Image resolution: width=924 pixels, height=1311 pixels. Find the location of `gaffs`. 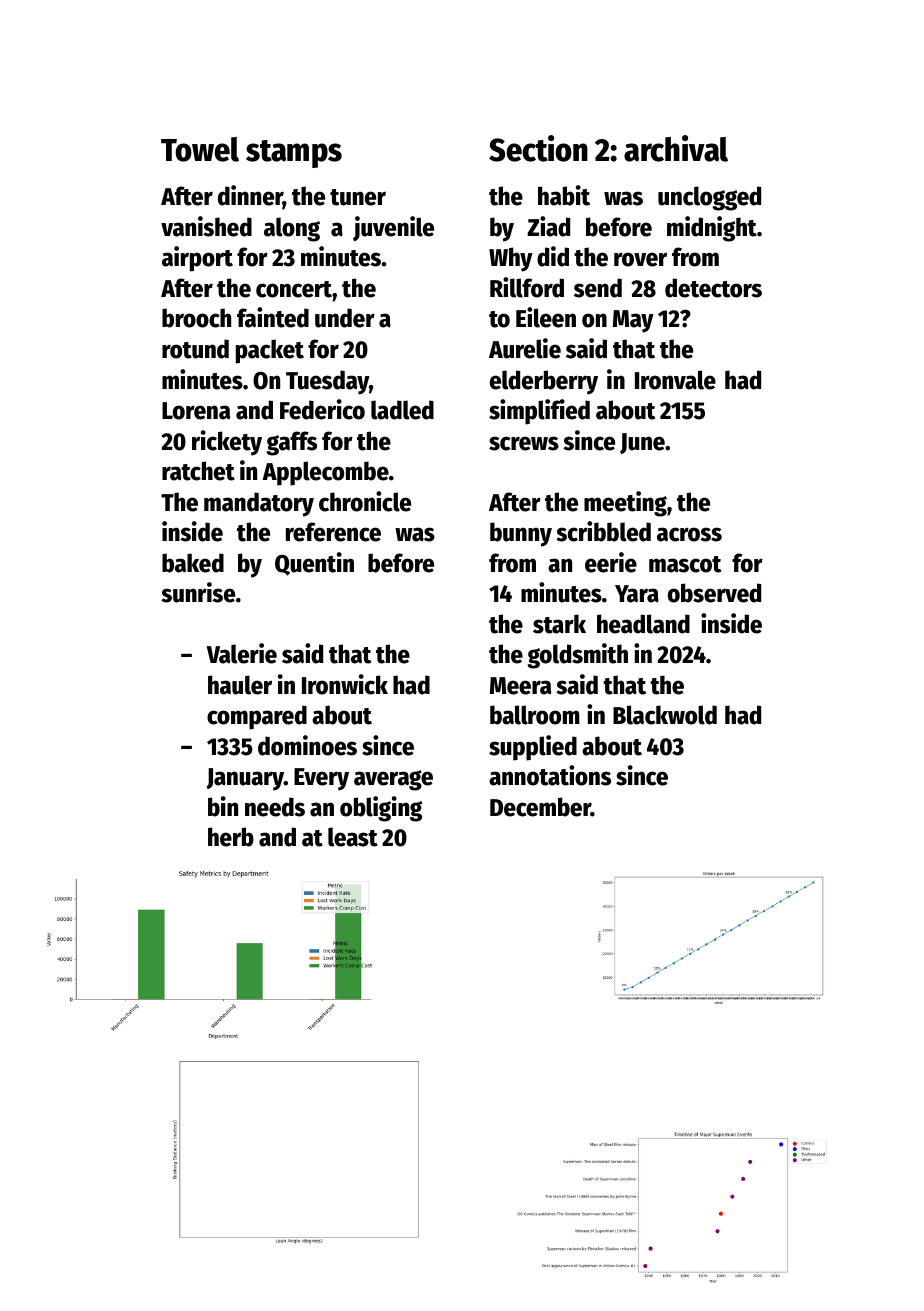

gaffs is located at coordinates (291, 443).
